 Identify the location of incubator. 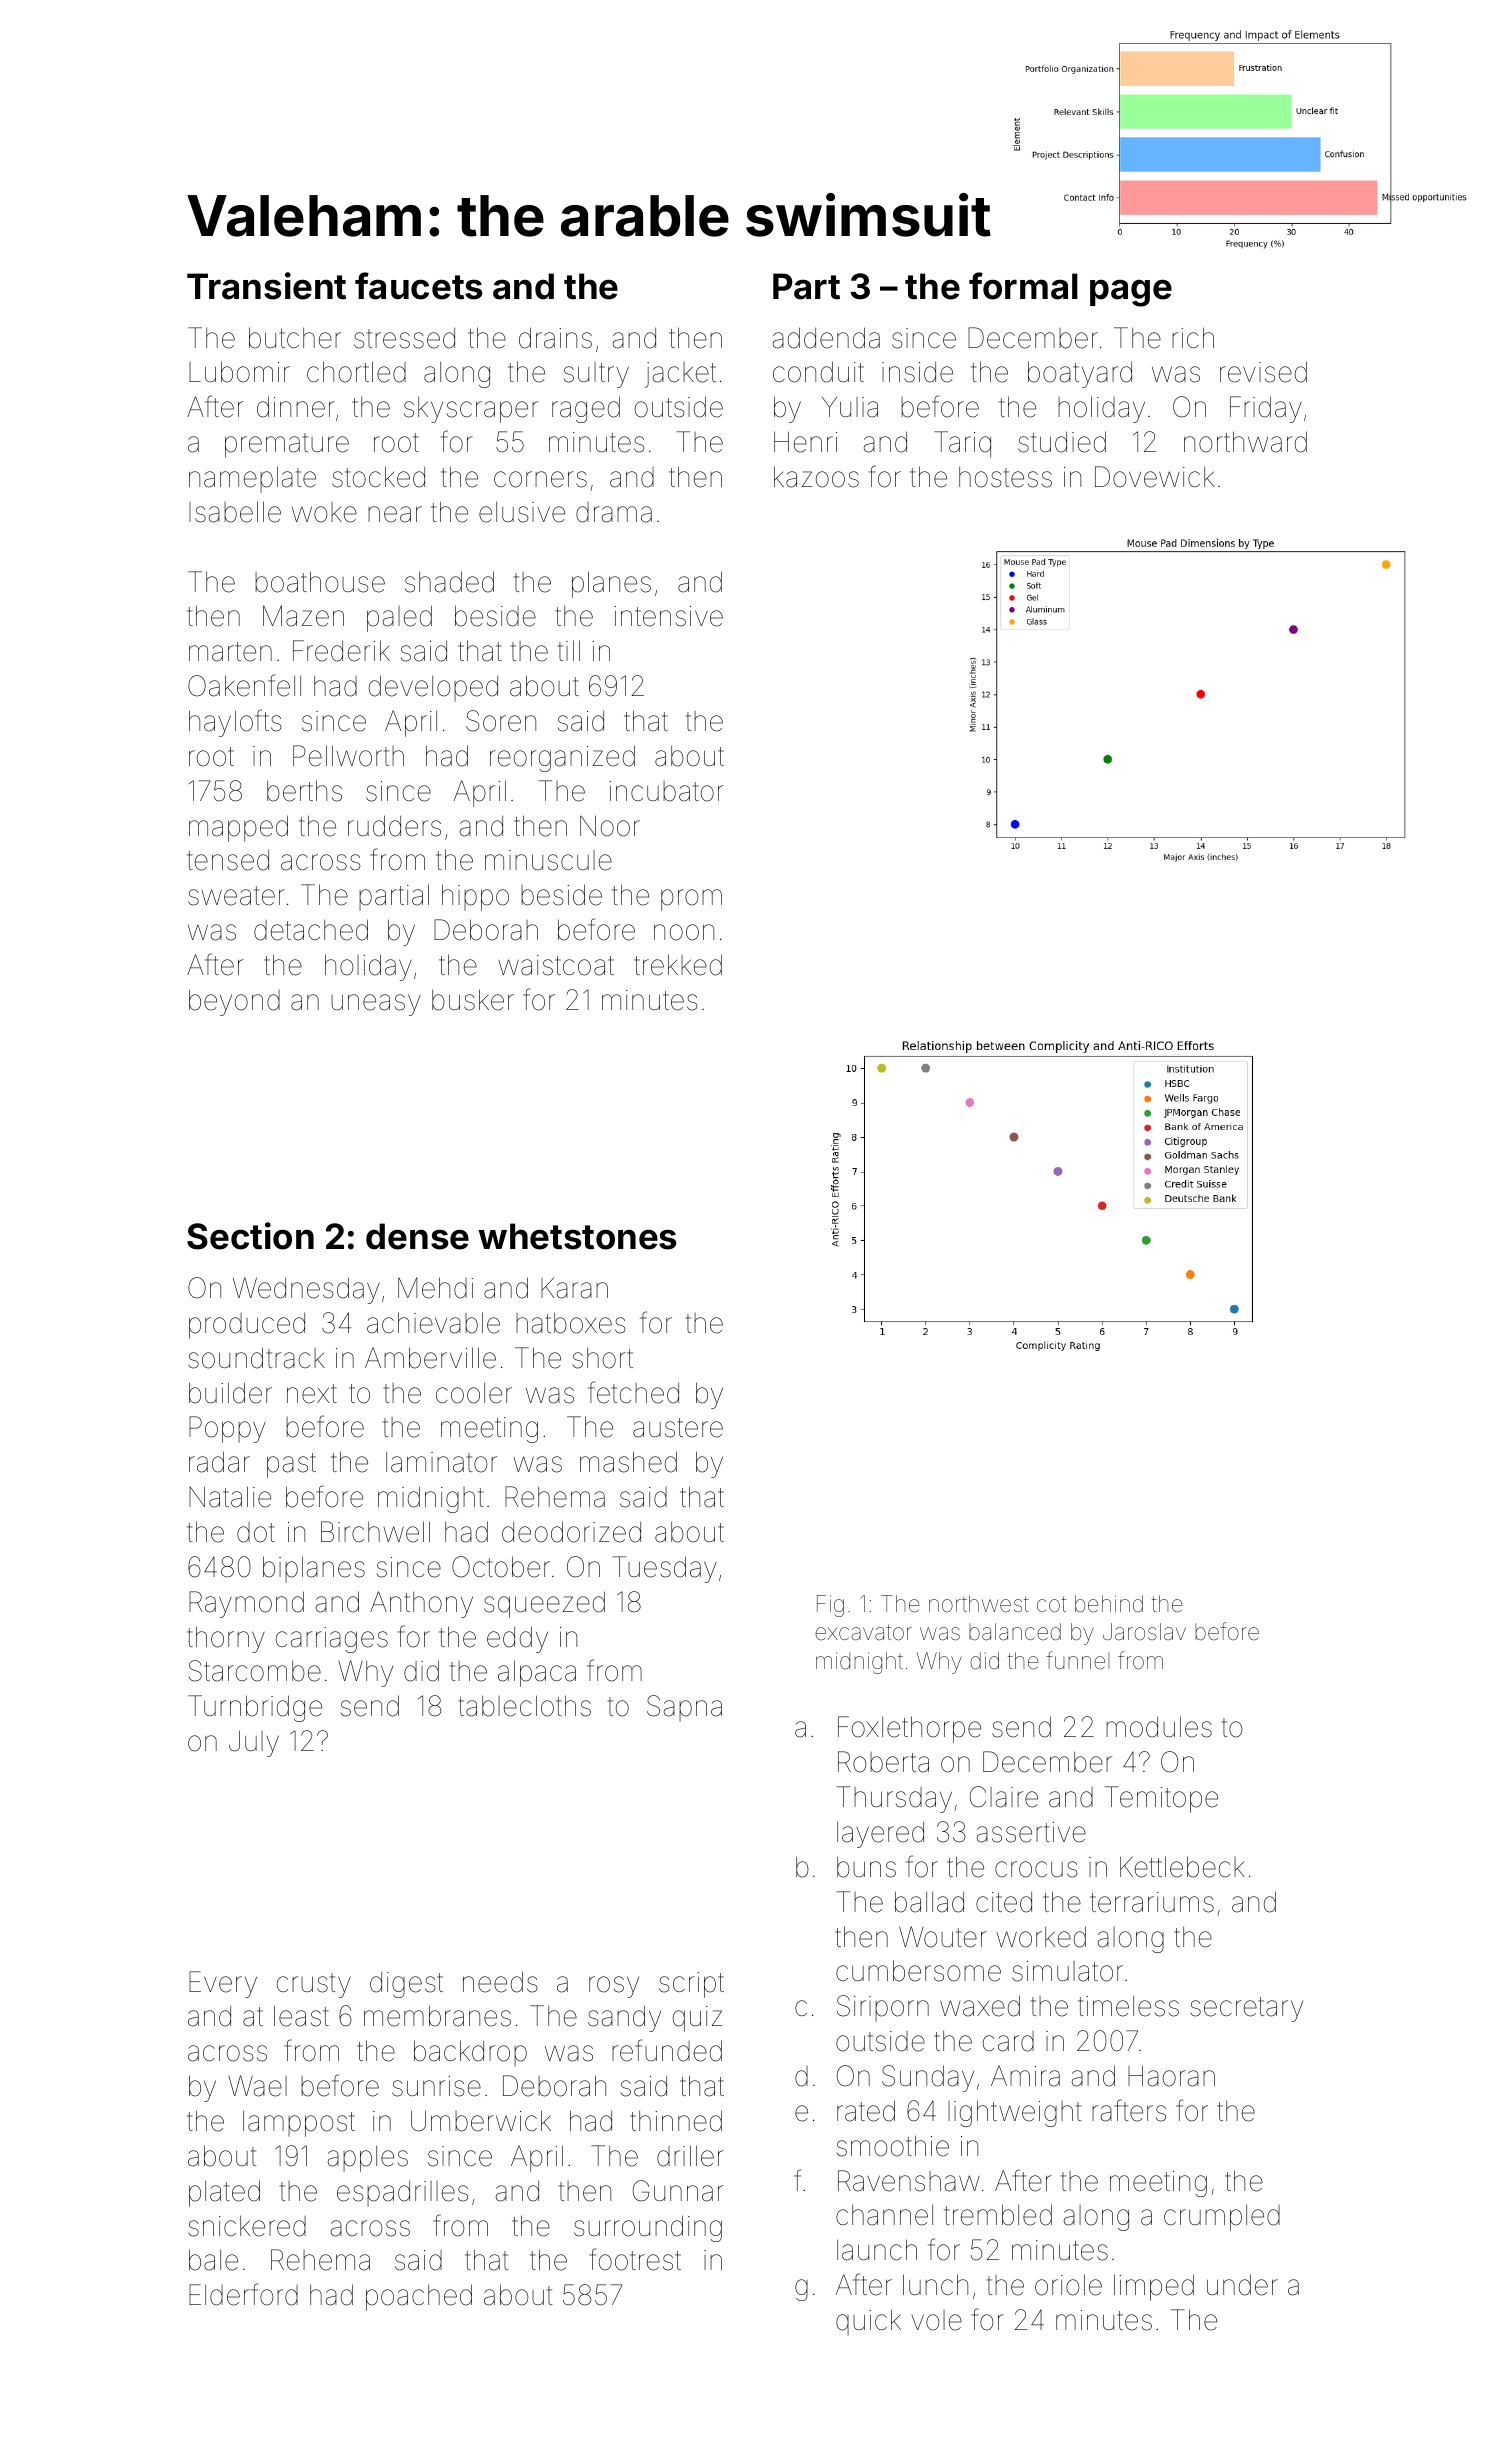
(666, 791).
